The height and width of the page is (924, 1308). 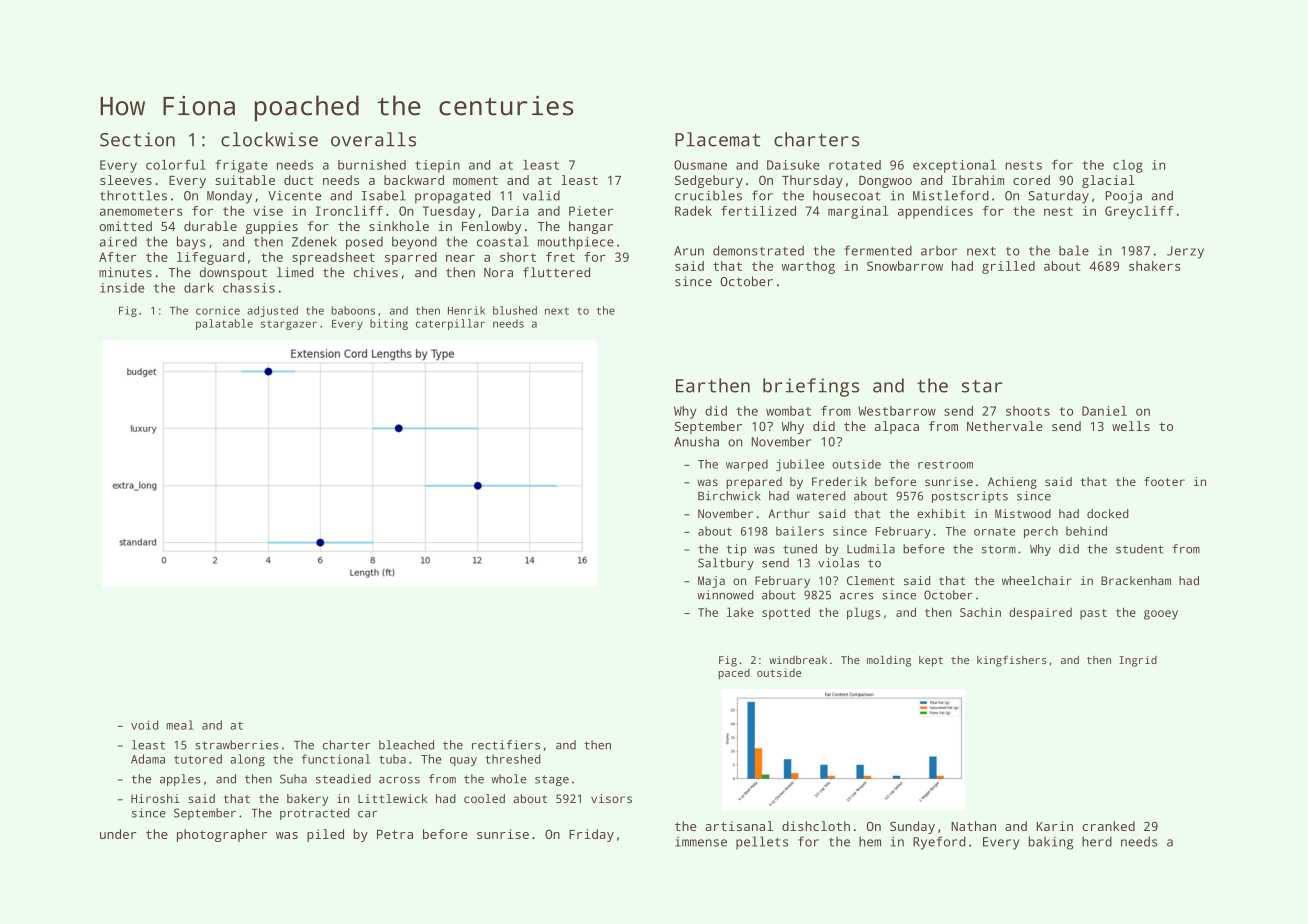 I want to click on Placemat, so click(x=717, y=139).
